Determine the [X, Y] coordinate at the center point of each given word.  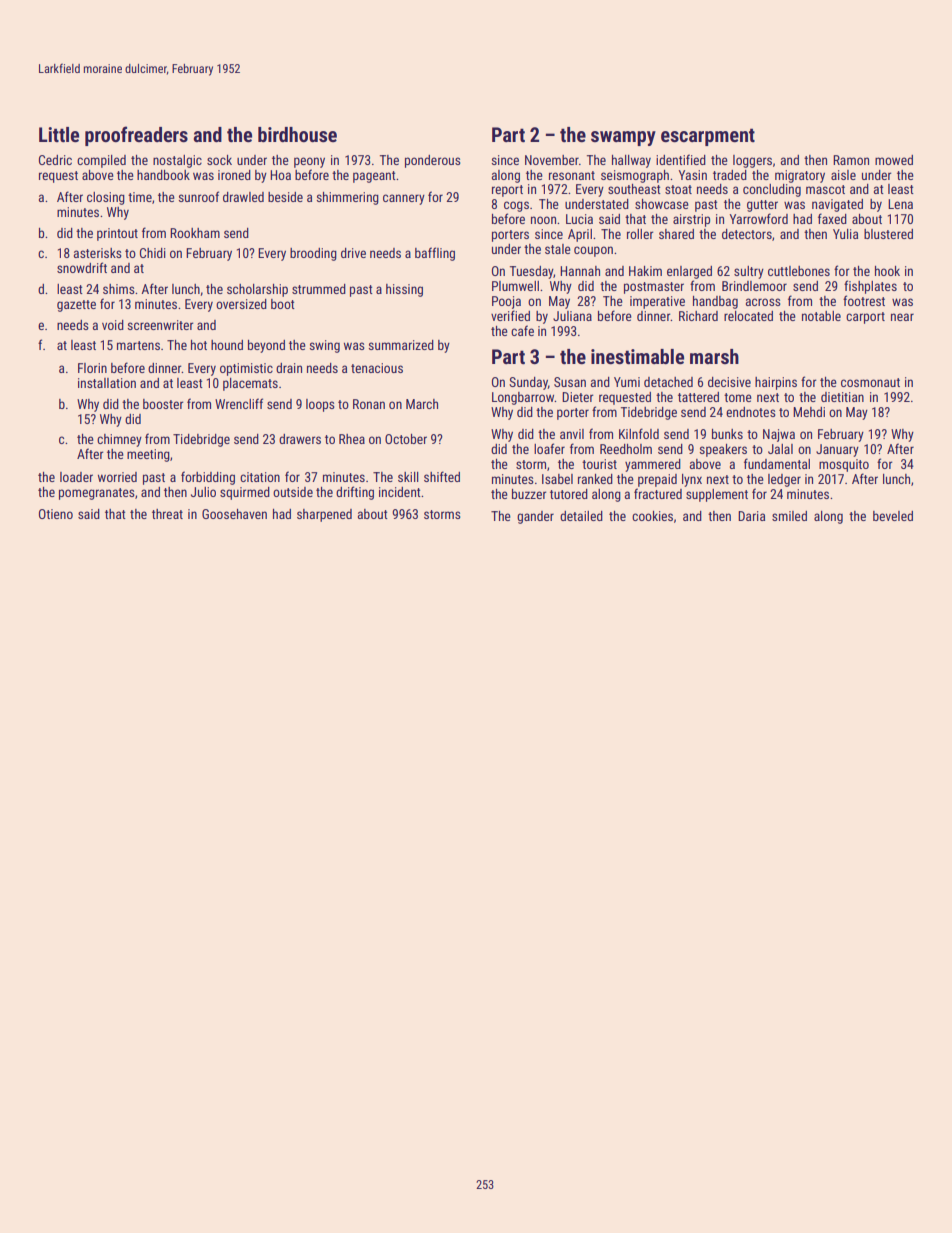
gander [535, 517]
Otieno [56, 514]
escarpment [708, 137]
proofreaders [136, 136]
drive [353, 253]
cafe [522, 330]
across [763, 302]
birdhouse [297, 134]
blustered [888, 234]
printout [117, 234]
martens [138, 345]
